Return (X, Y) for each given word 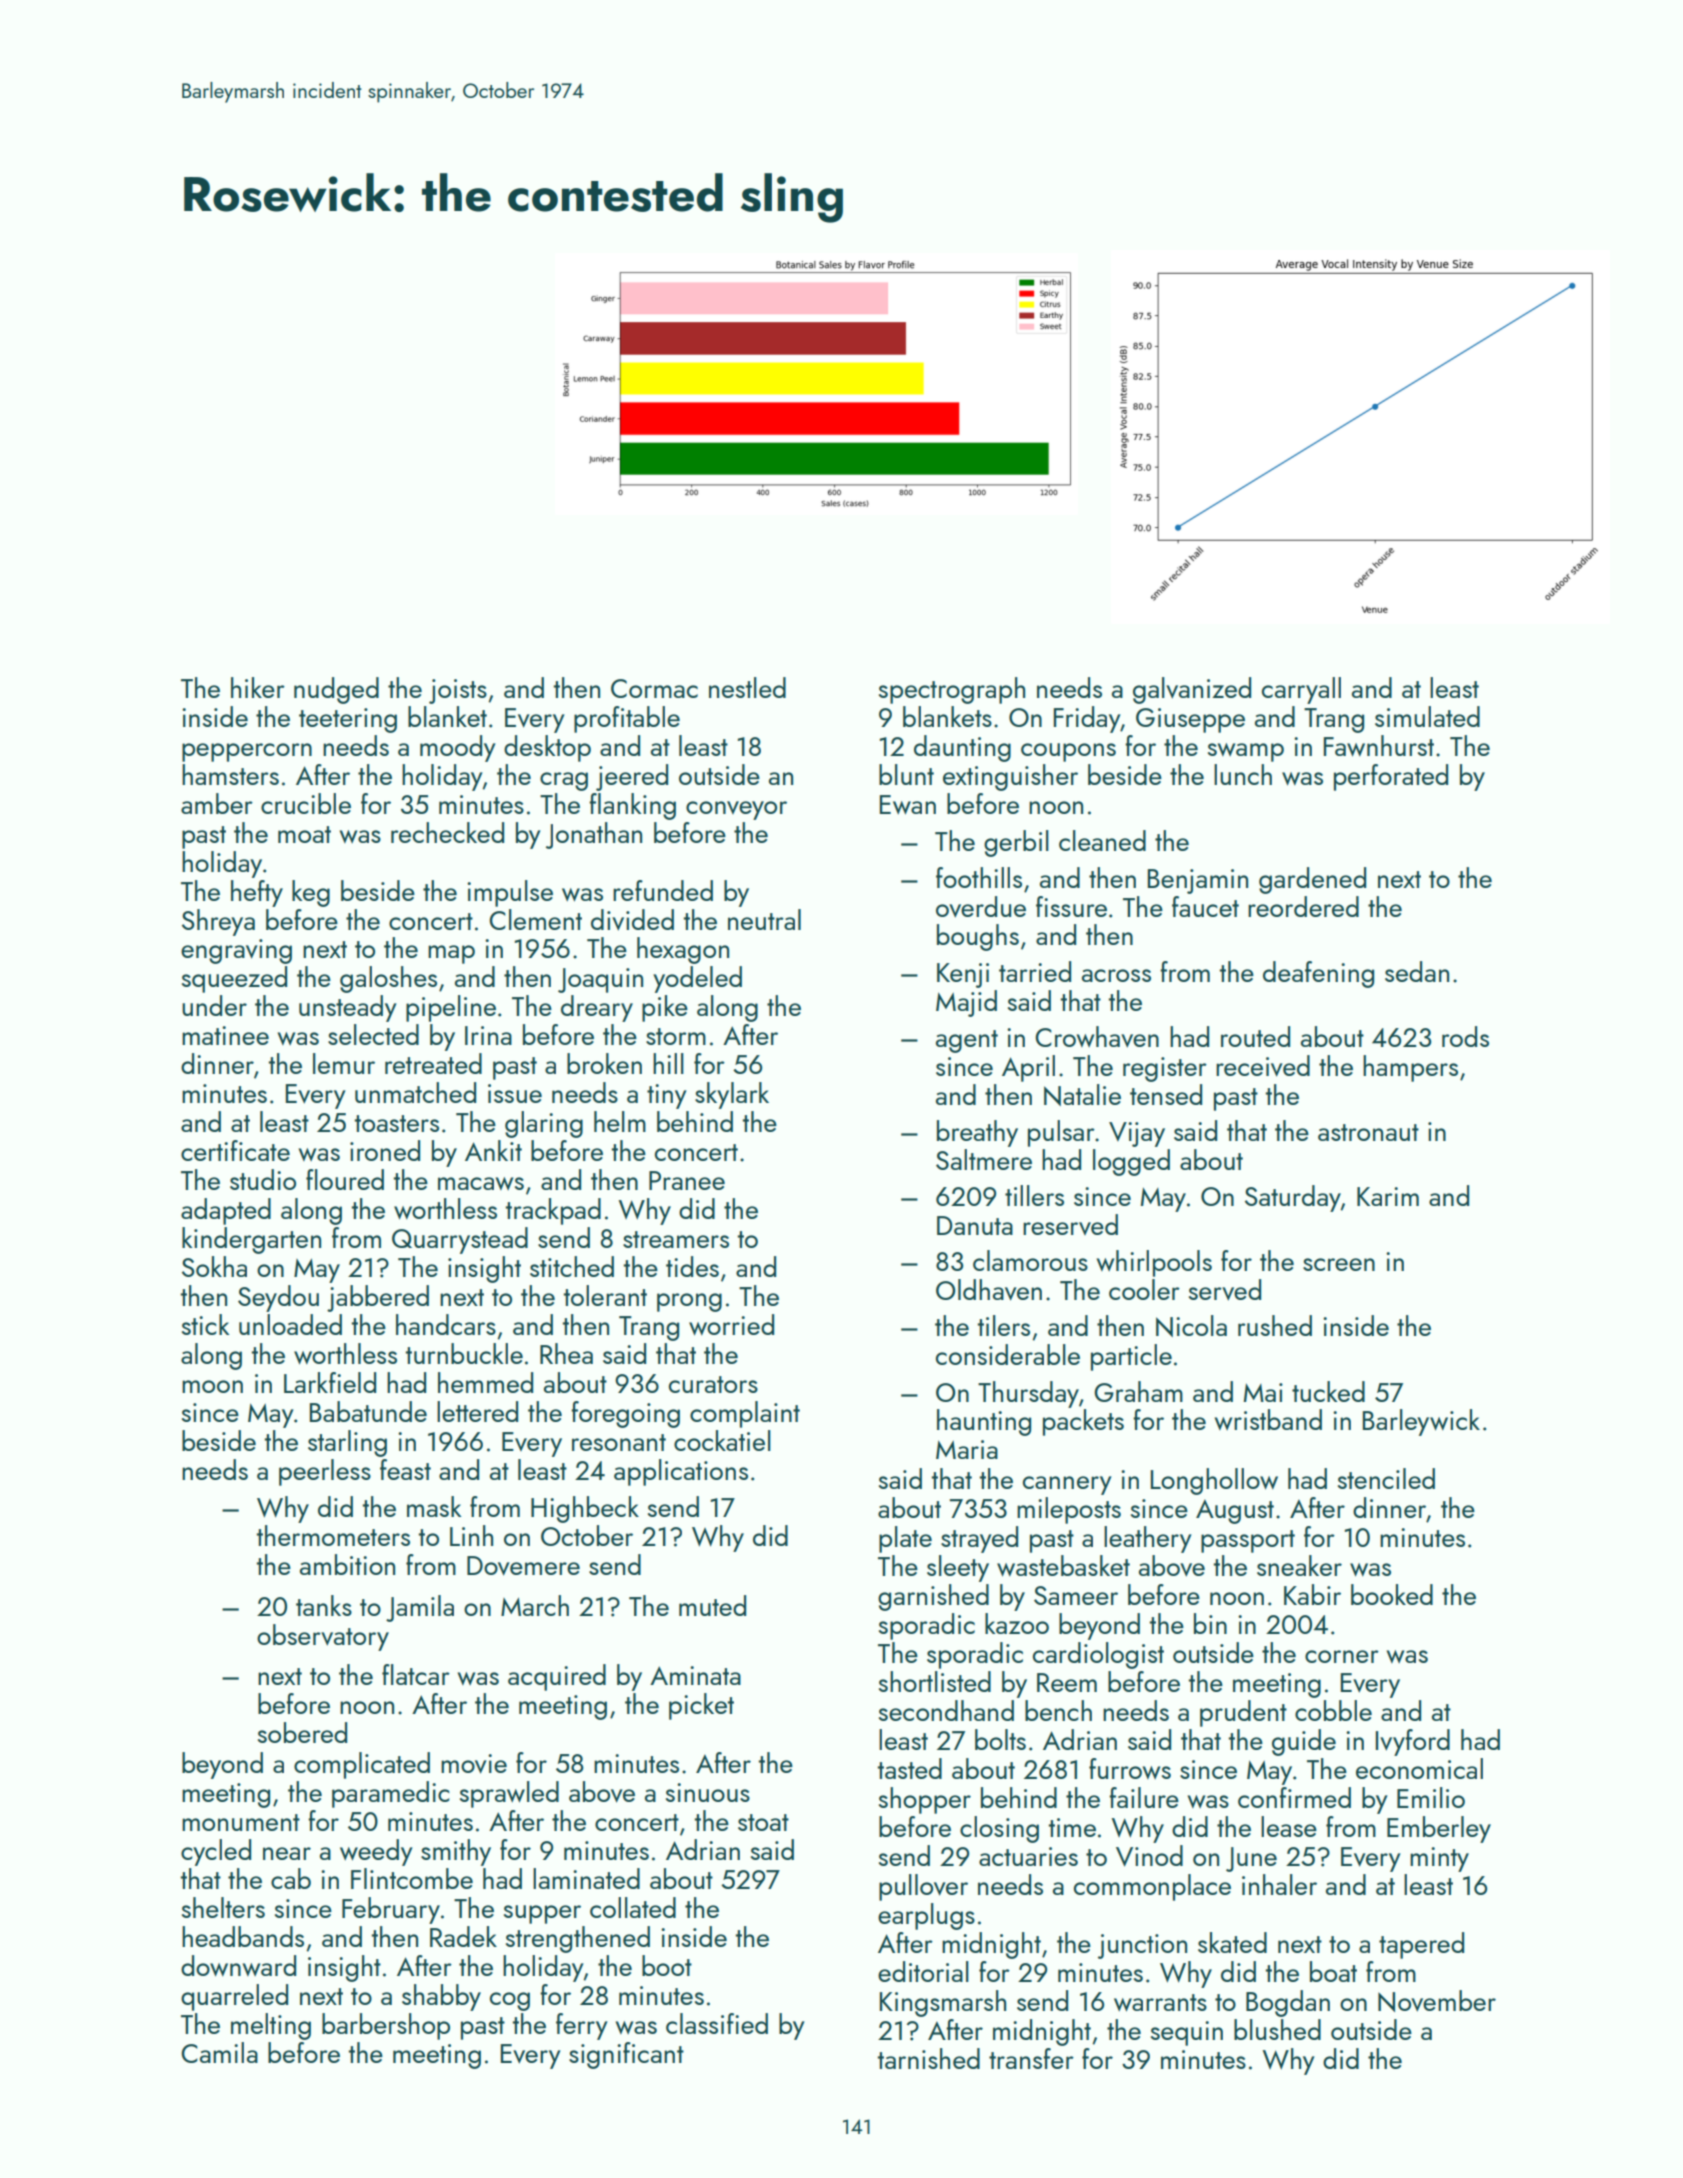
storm (676, 1036)
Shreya (218, 922)
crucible (306, 803)
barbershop (386, 2026)
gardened (1312, 880)
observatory (323, 1637)
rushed (1275, 1325)
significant (626, 2055)
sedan (1417, 971)
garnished (933, 1597)
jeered (632, 777)
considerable (1008, 1354)
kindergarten (251, 1240)
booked (1392, 1594)
